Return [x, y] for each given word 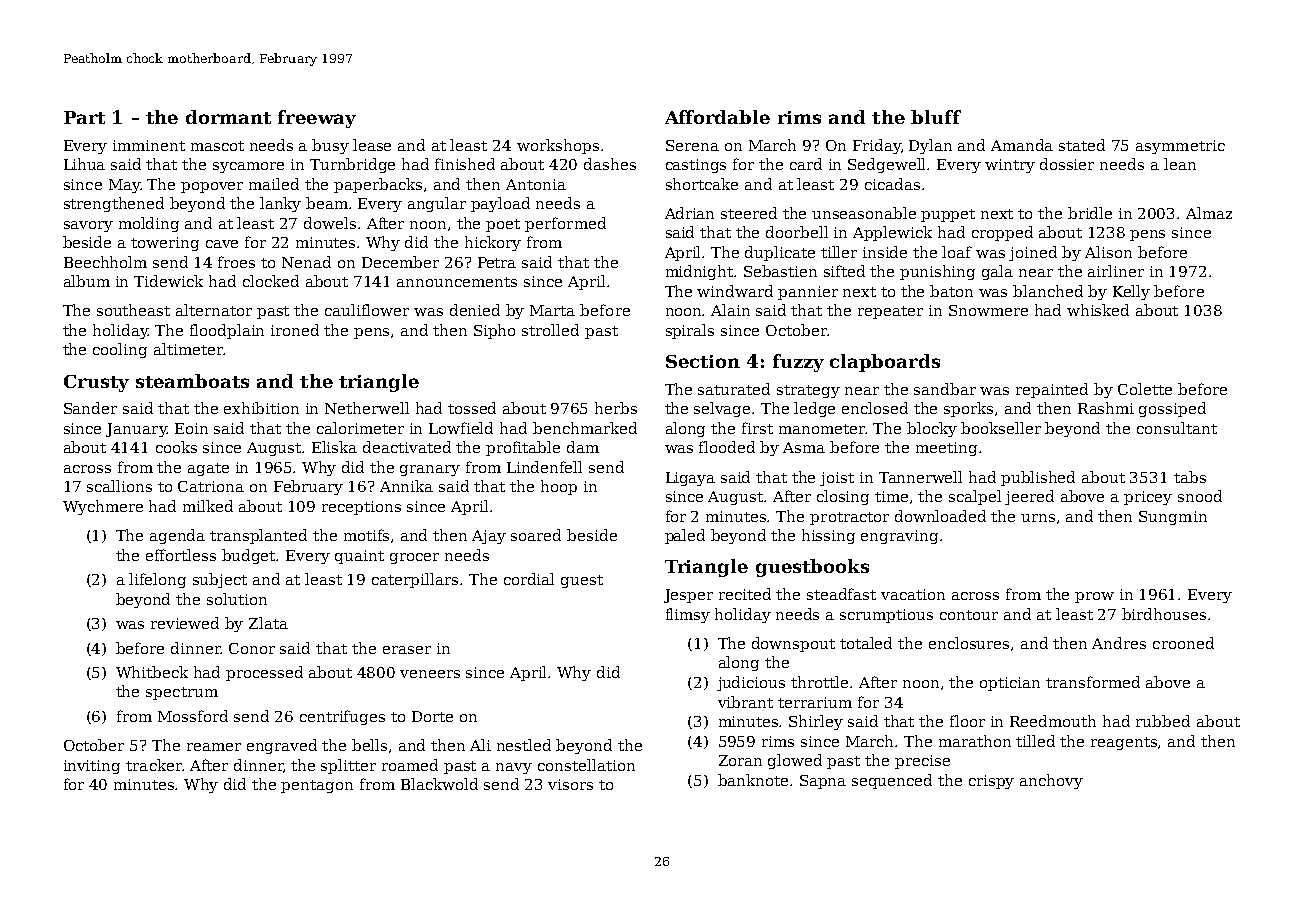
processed [264, 673]
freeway [317, 119]
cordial [529, 579]
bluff [936, 117]
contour [969, 615]
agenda [177, 536]
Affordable [717, 117]
